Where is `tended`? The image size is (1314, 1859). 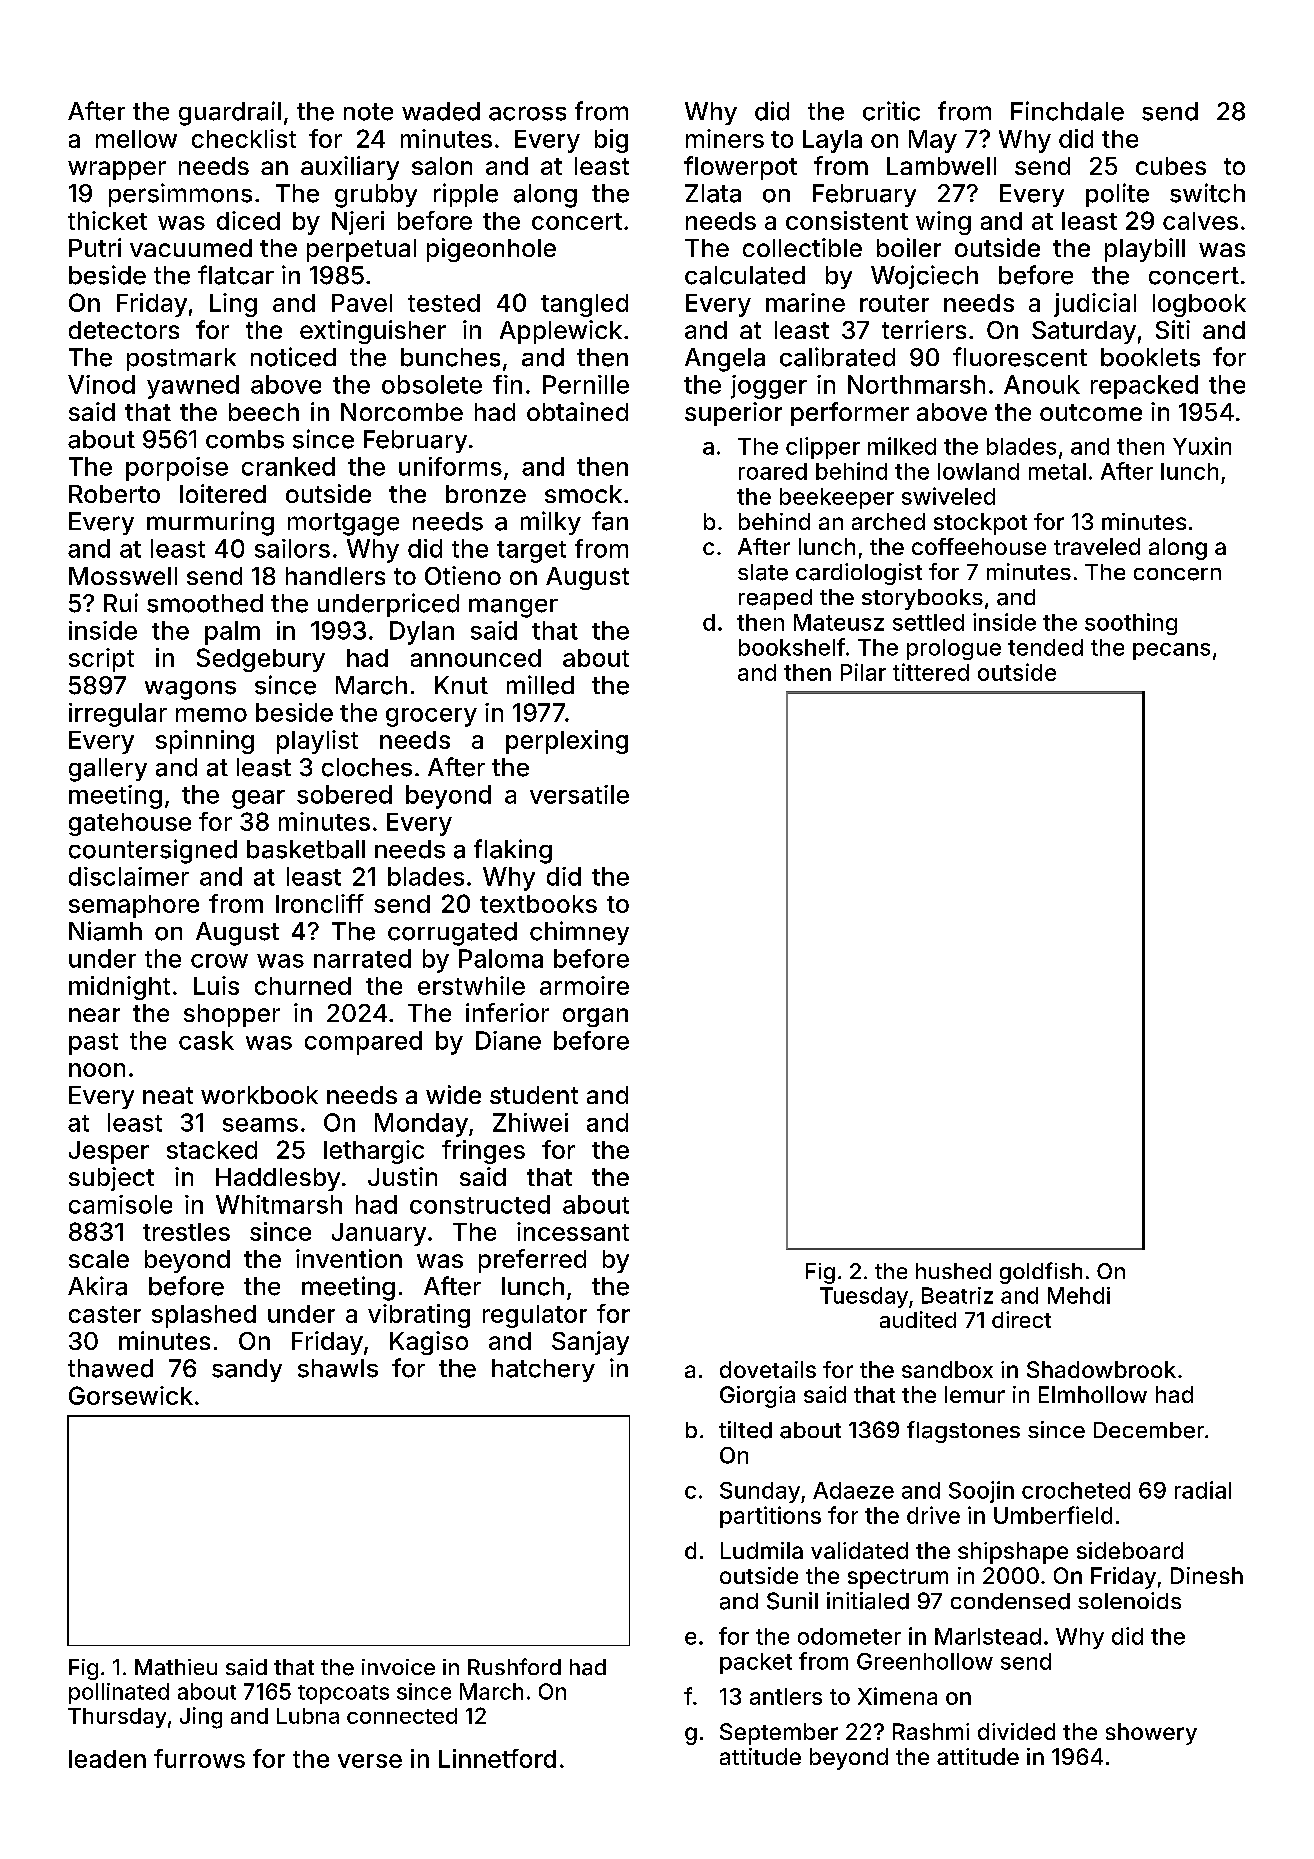 tended is located at coordinates (1045, 647).
